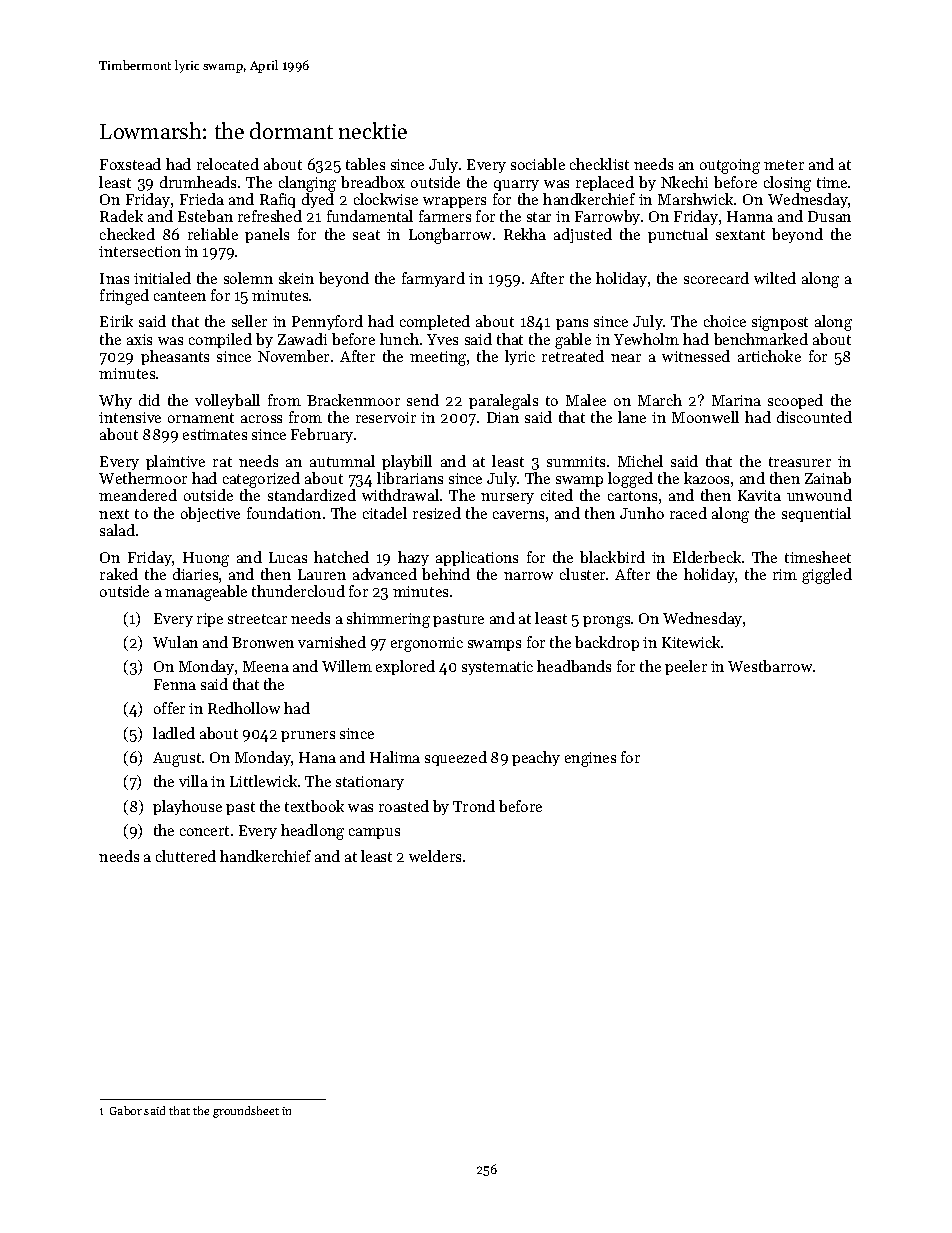 Image resolution: width=952 pixels, height=1233 pixels. I want to click on objective, so click(210, 514).
